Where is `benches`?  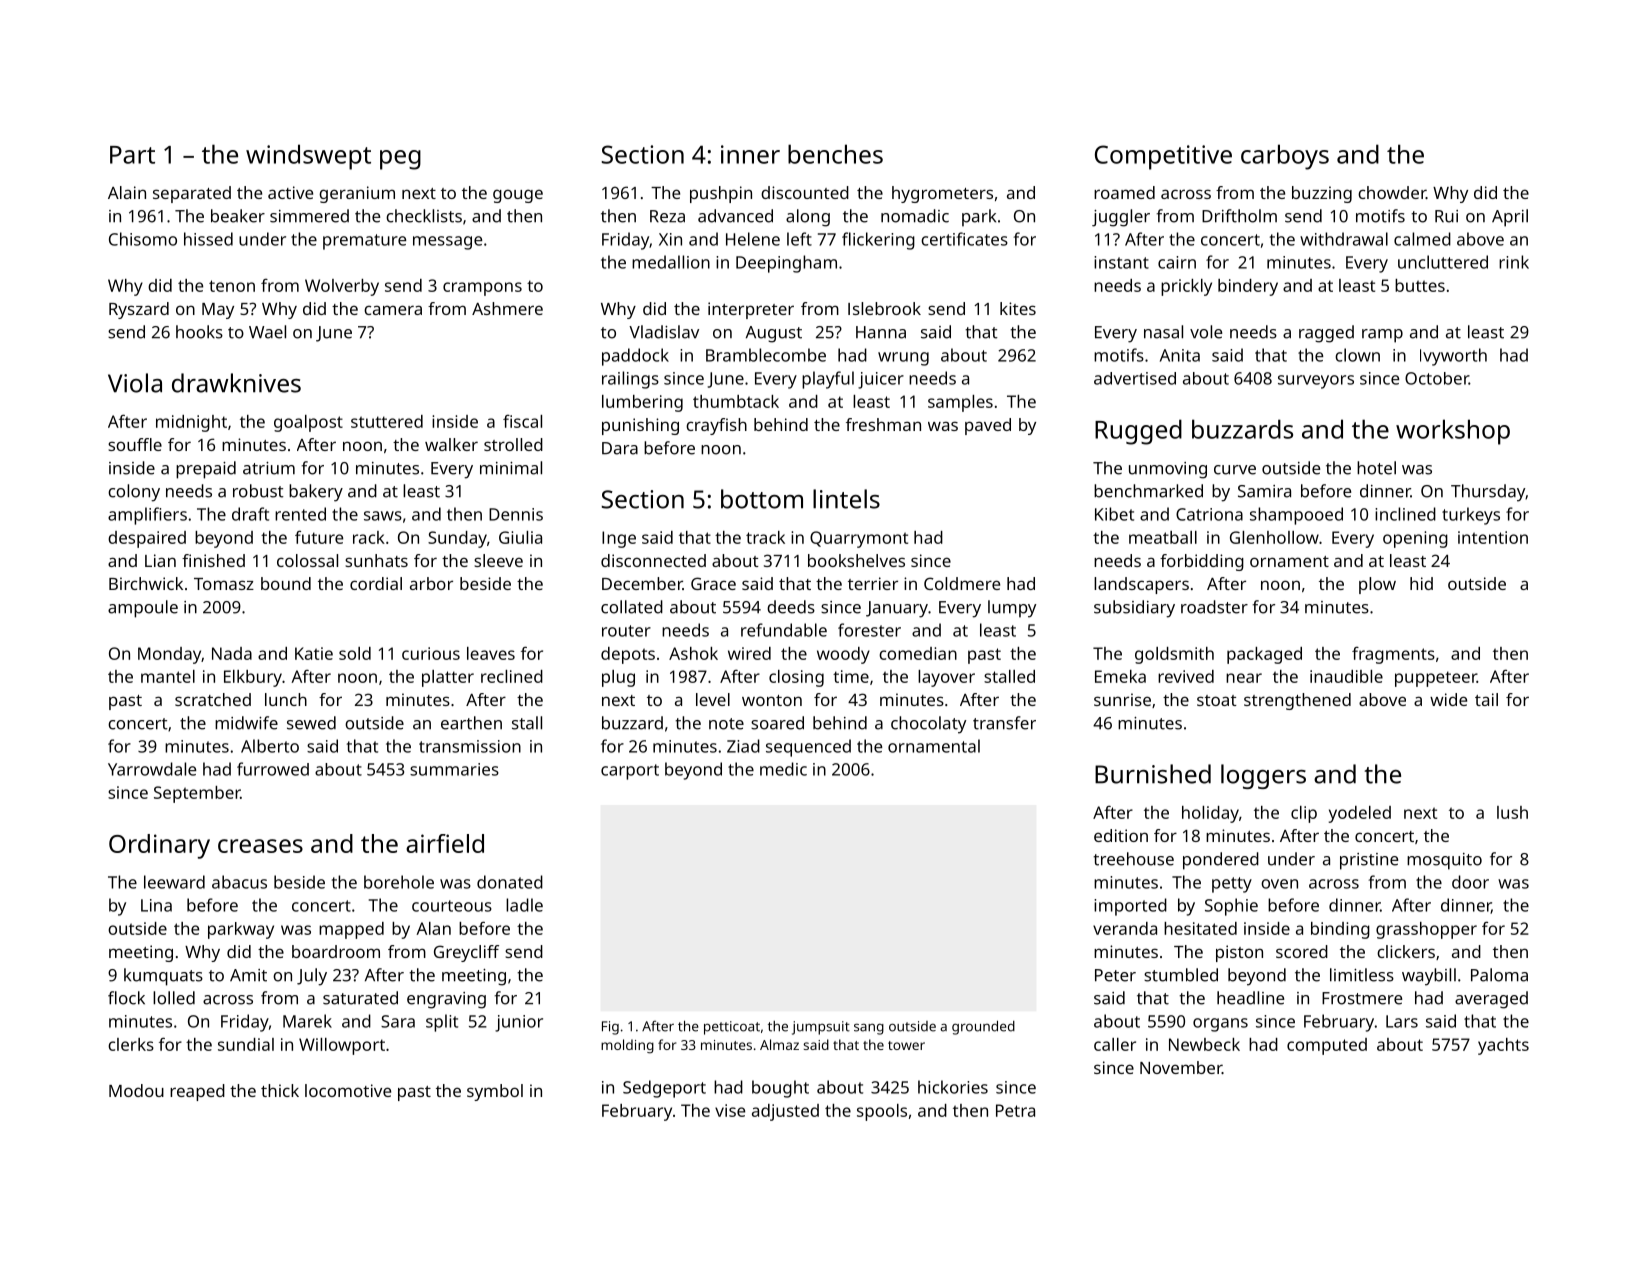
benches is located at coordinates (835, 154).
